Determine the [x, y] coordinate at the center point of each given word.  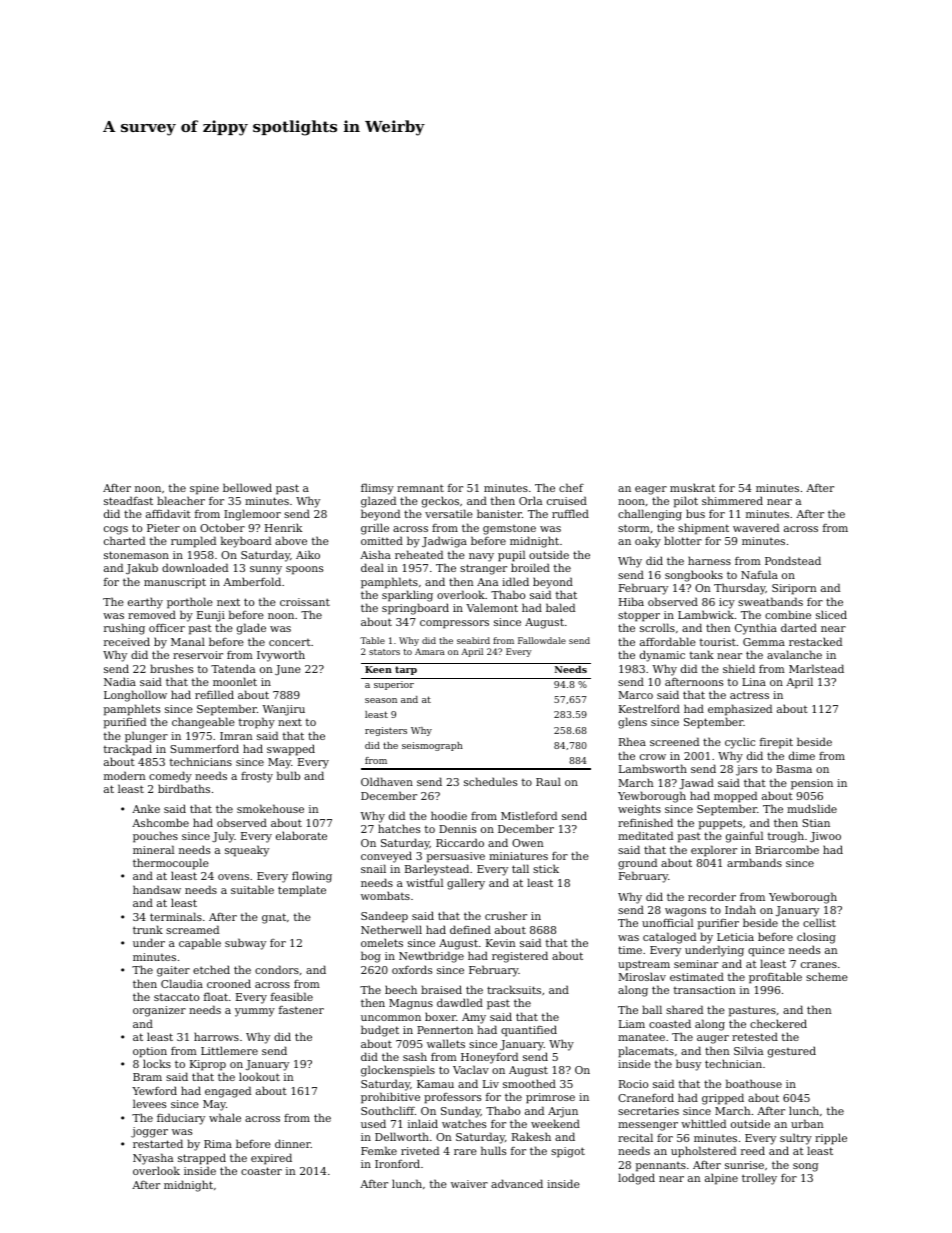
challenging [650, 515]
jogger [149, 1132]
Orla [530, 500]
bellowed [247, 487]
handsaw [157, 889]
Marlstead [816, 668]
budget [380, 1031]
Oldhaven [387, 781]
